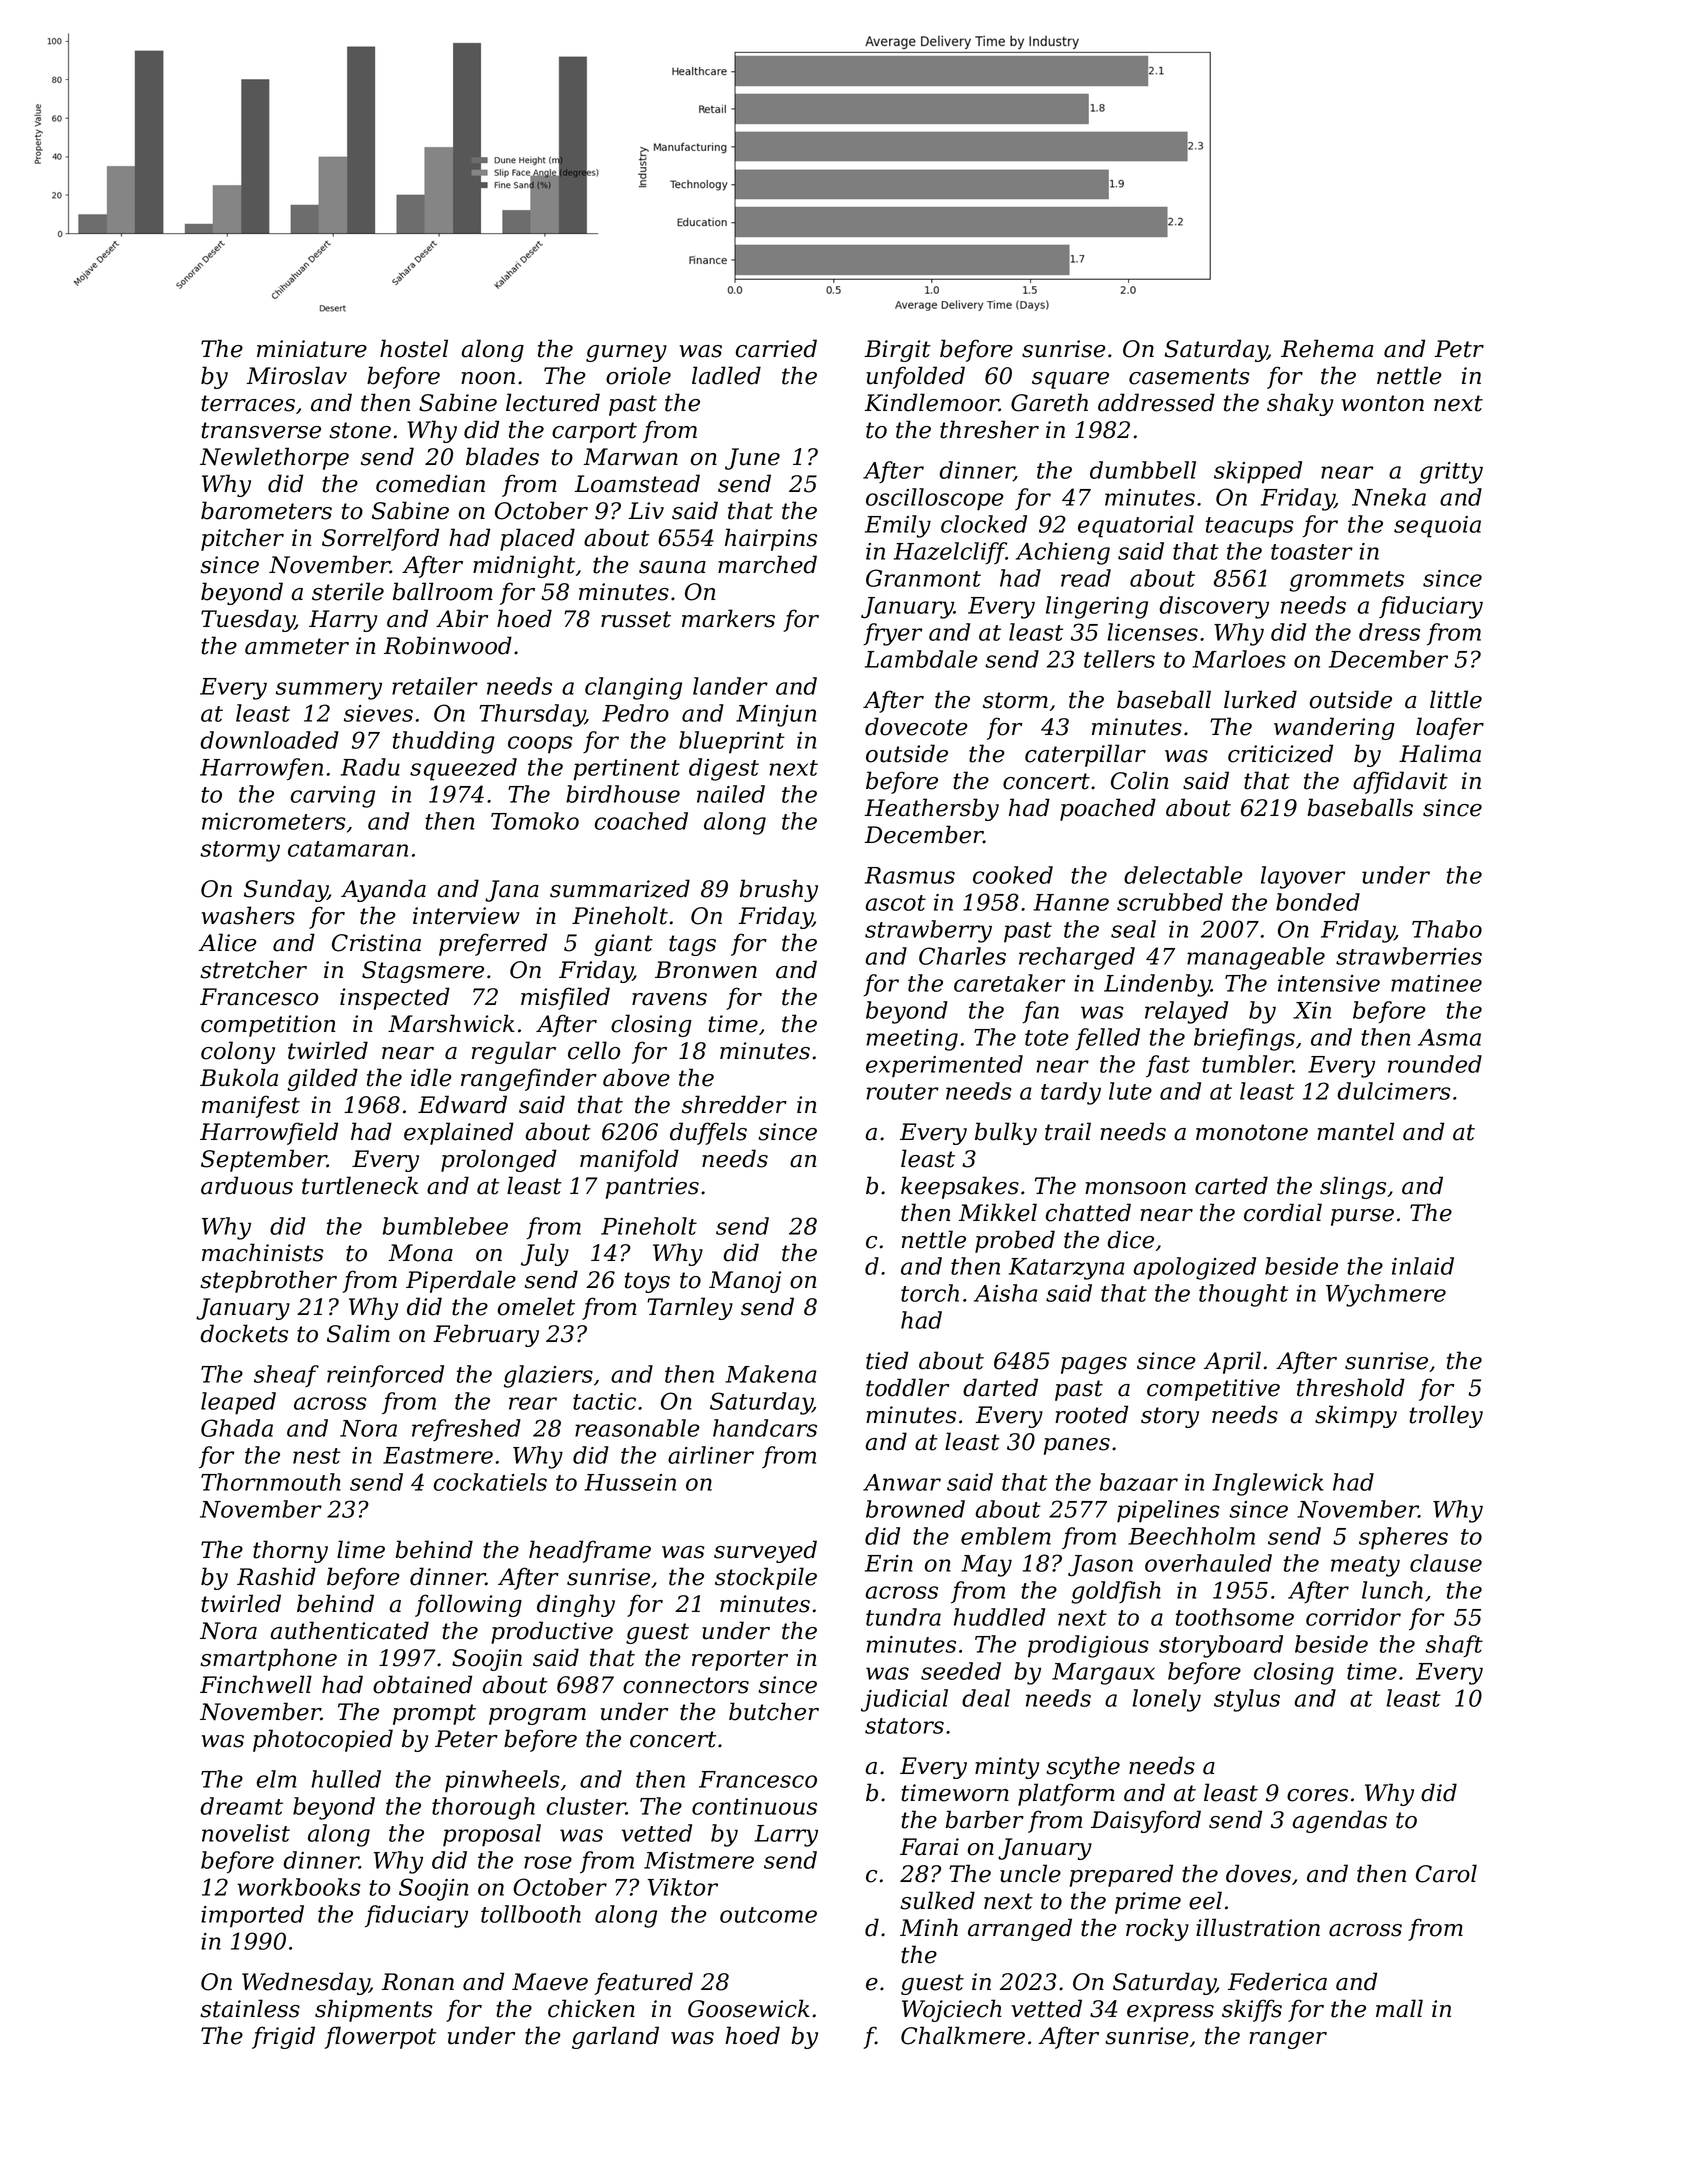 This screenshot has height=2178, width=1683. I want to click on torch, so click(930, 1293).
